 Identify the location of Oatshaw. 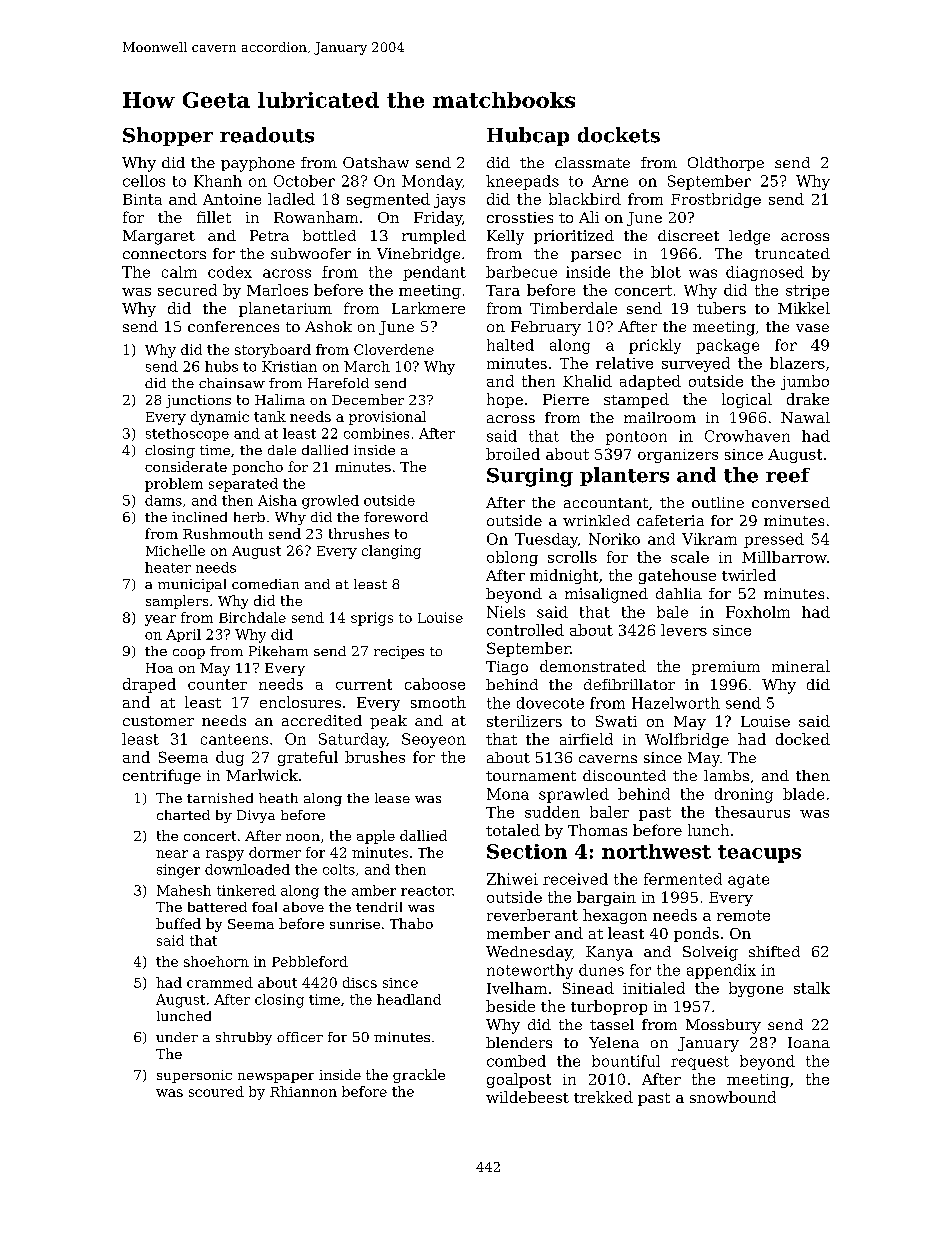
(376, 162).
